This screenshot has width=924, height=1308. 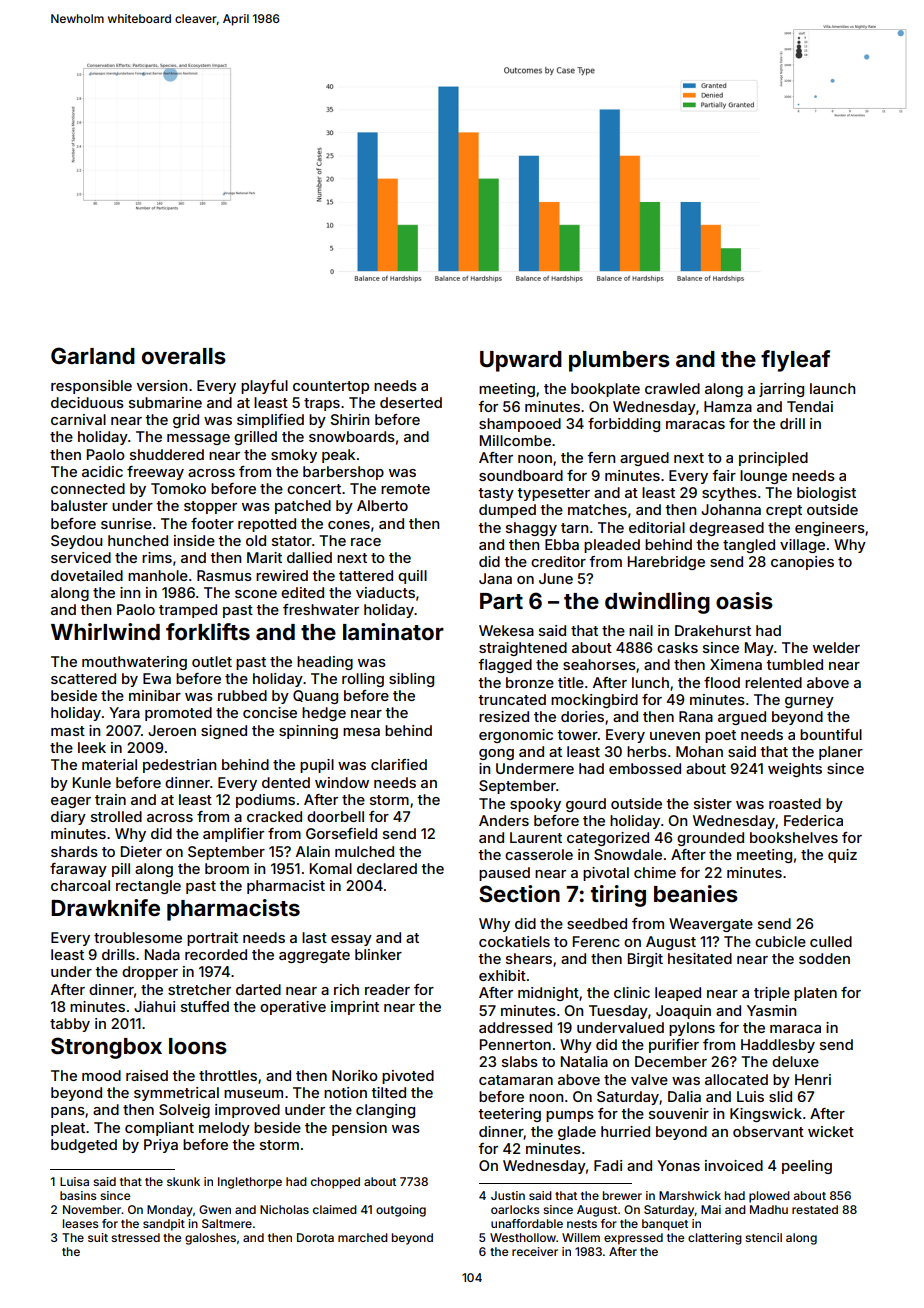 I want to click on carnival, so click(x=78, y=419).
